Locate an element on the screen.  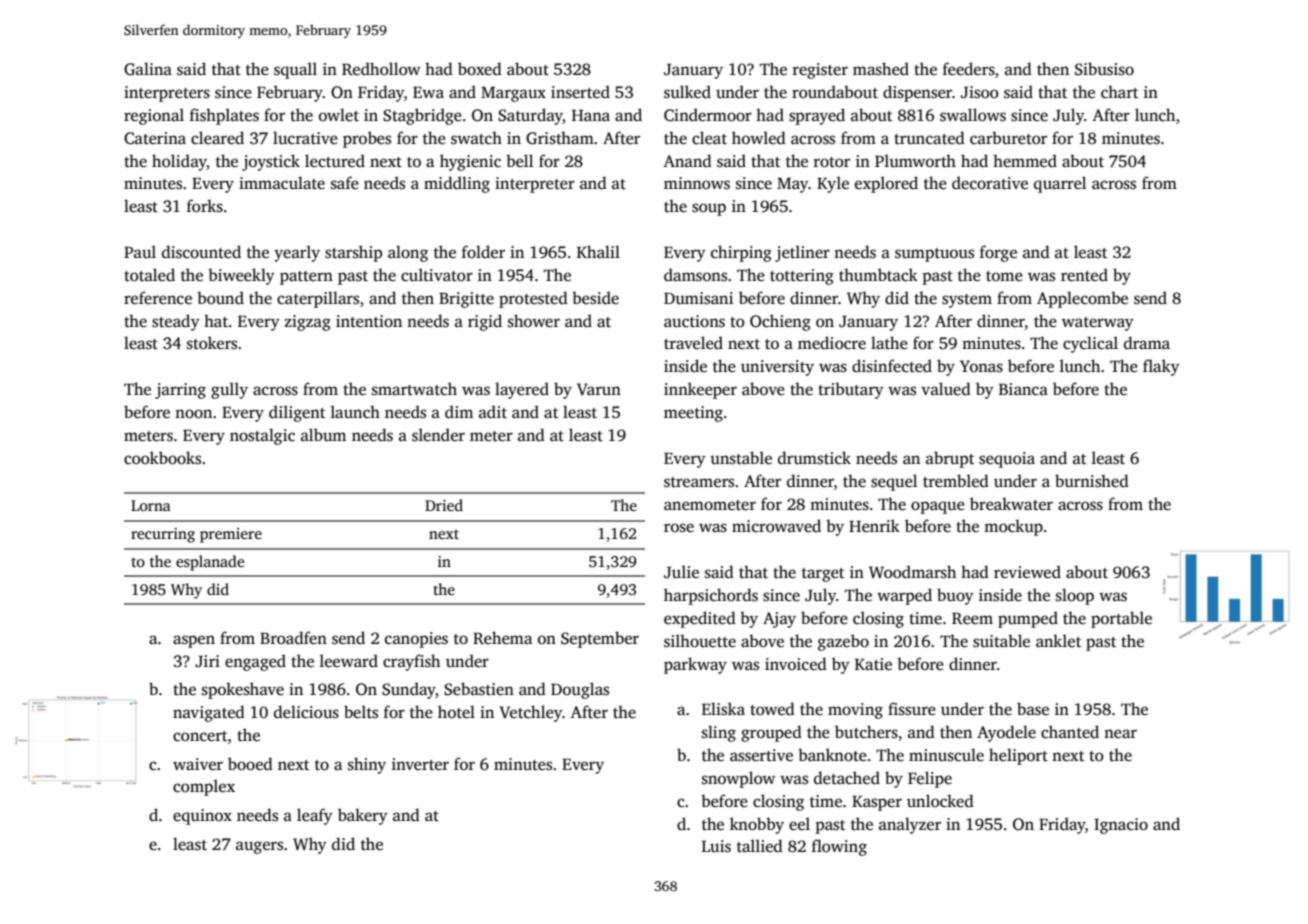
swatch is located at coordinates (476, 138).
